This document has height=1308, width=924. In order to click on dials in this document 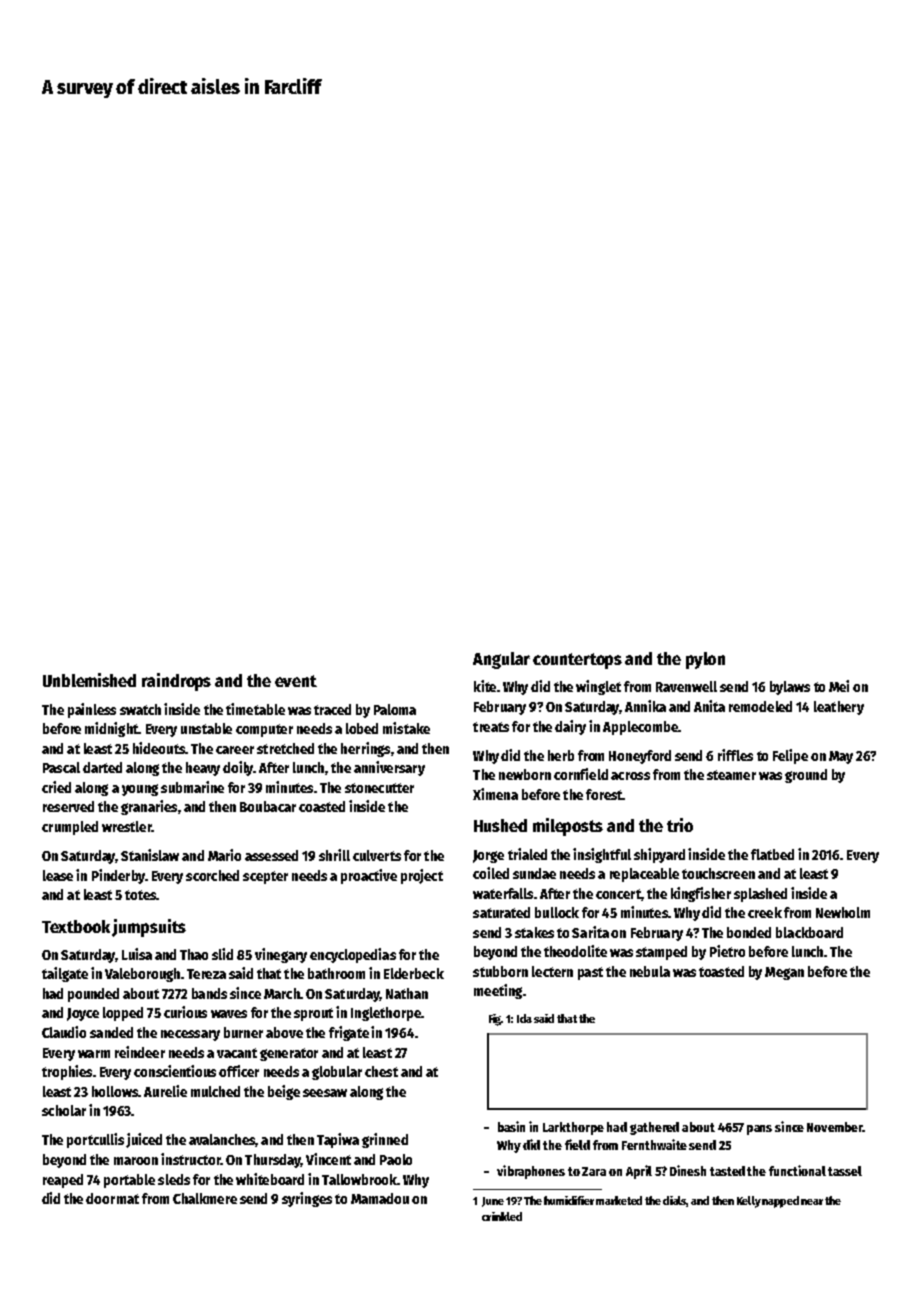, I will do `click(674, 1200)`.
